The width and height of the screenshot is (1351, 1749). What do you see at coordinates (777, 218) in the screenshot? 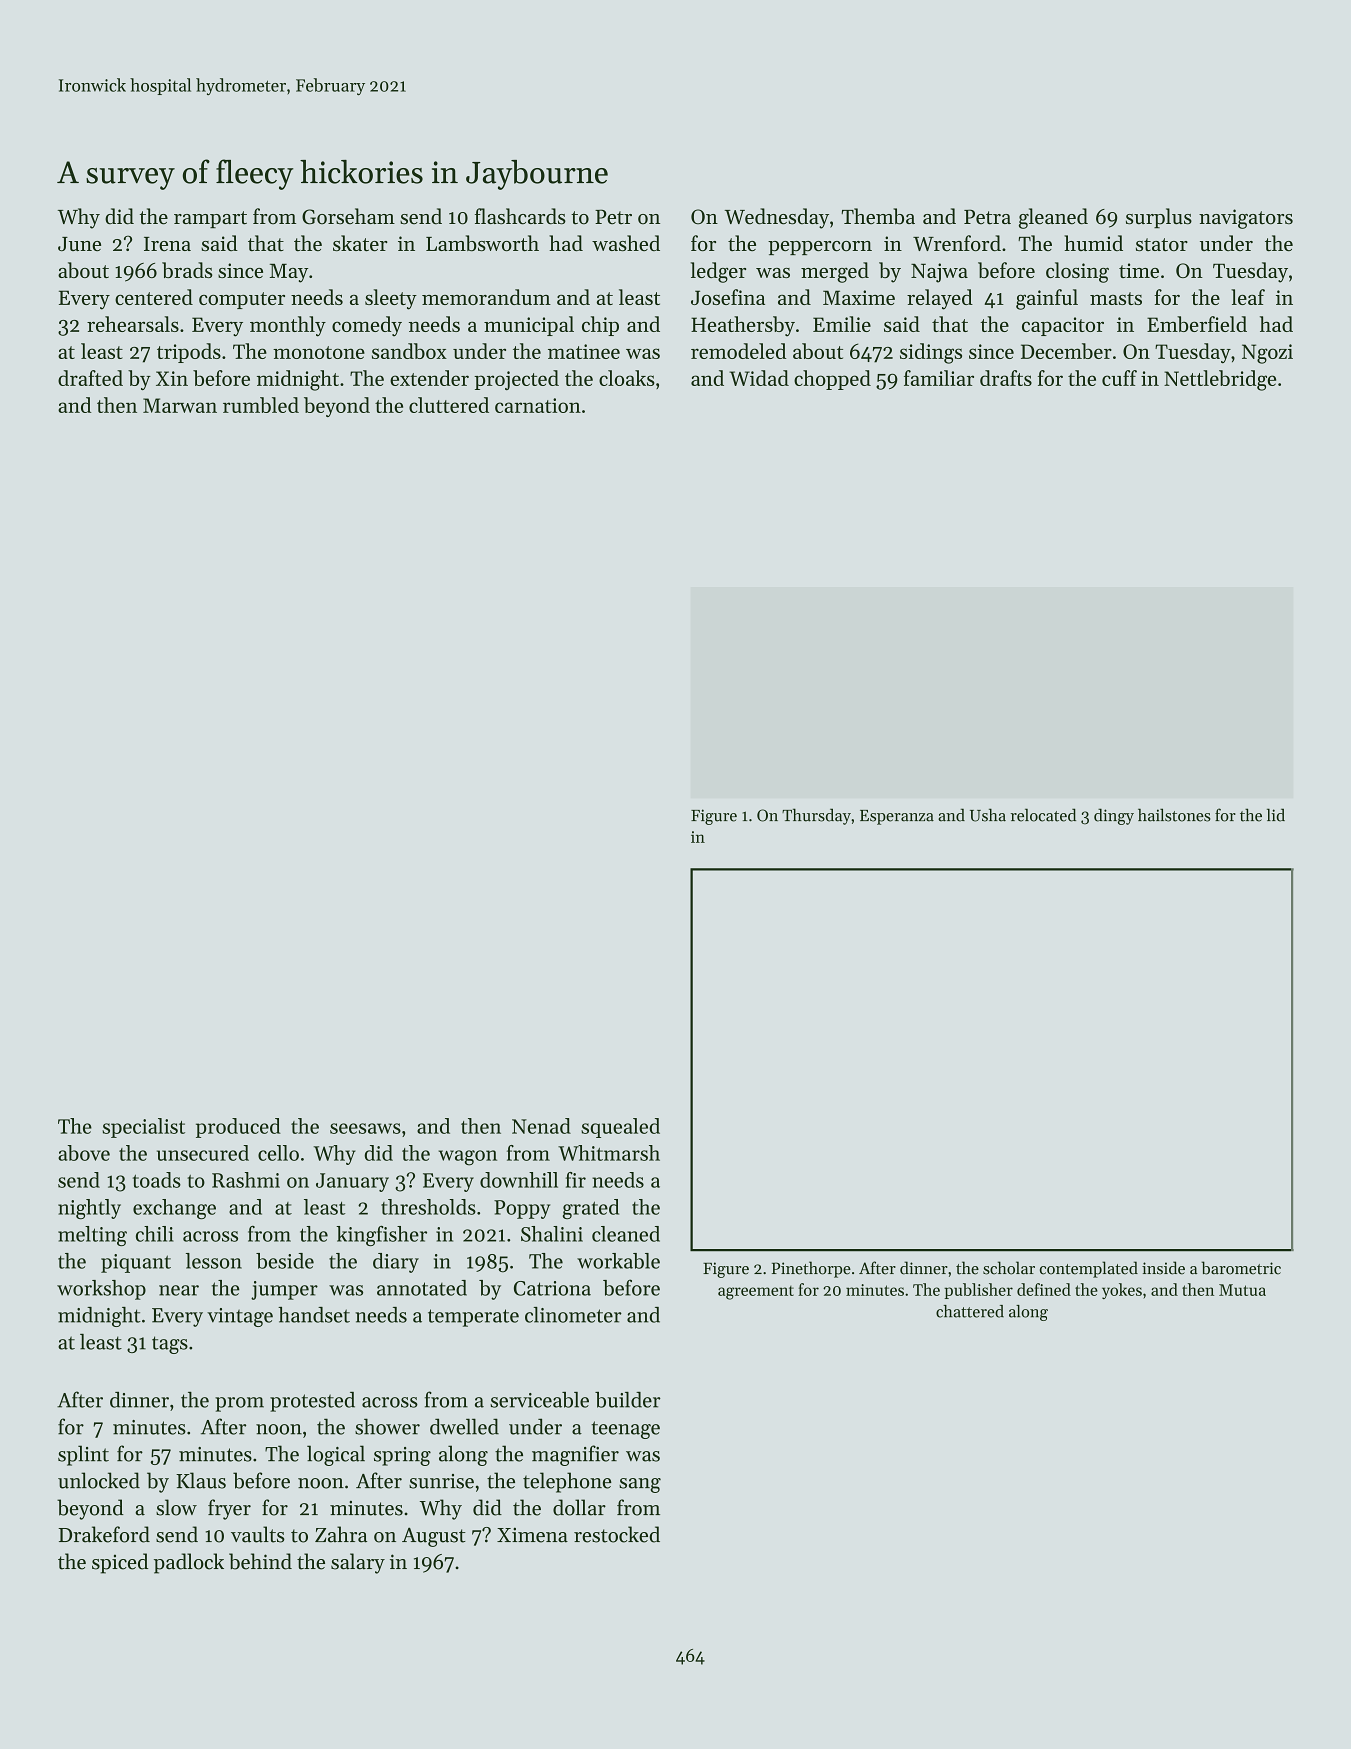
I see `Wednesday` at bounding box center [777, 218].
